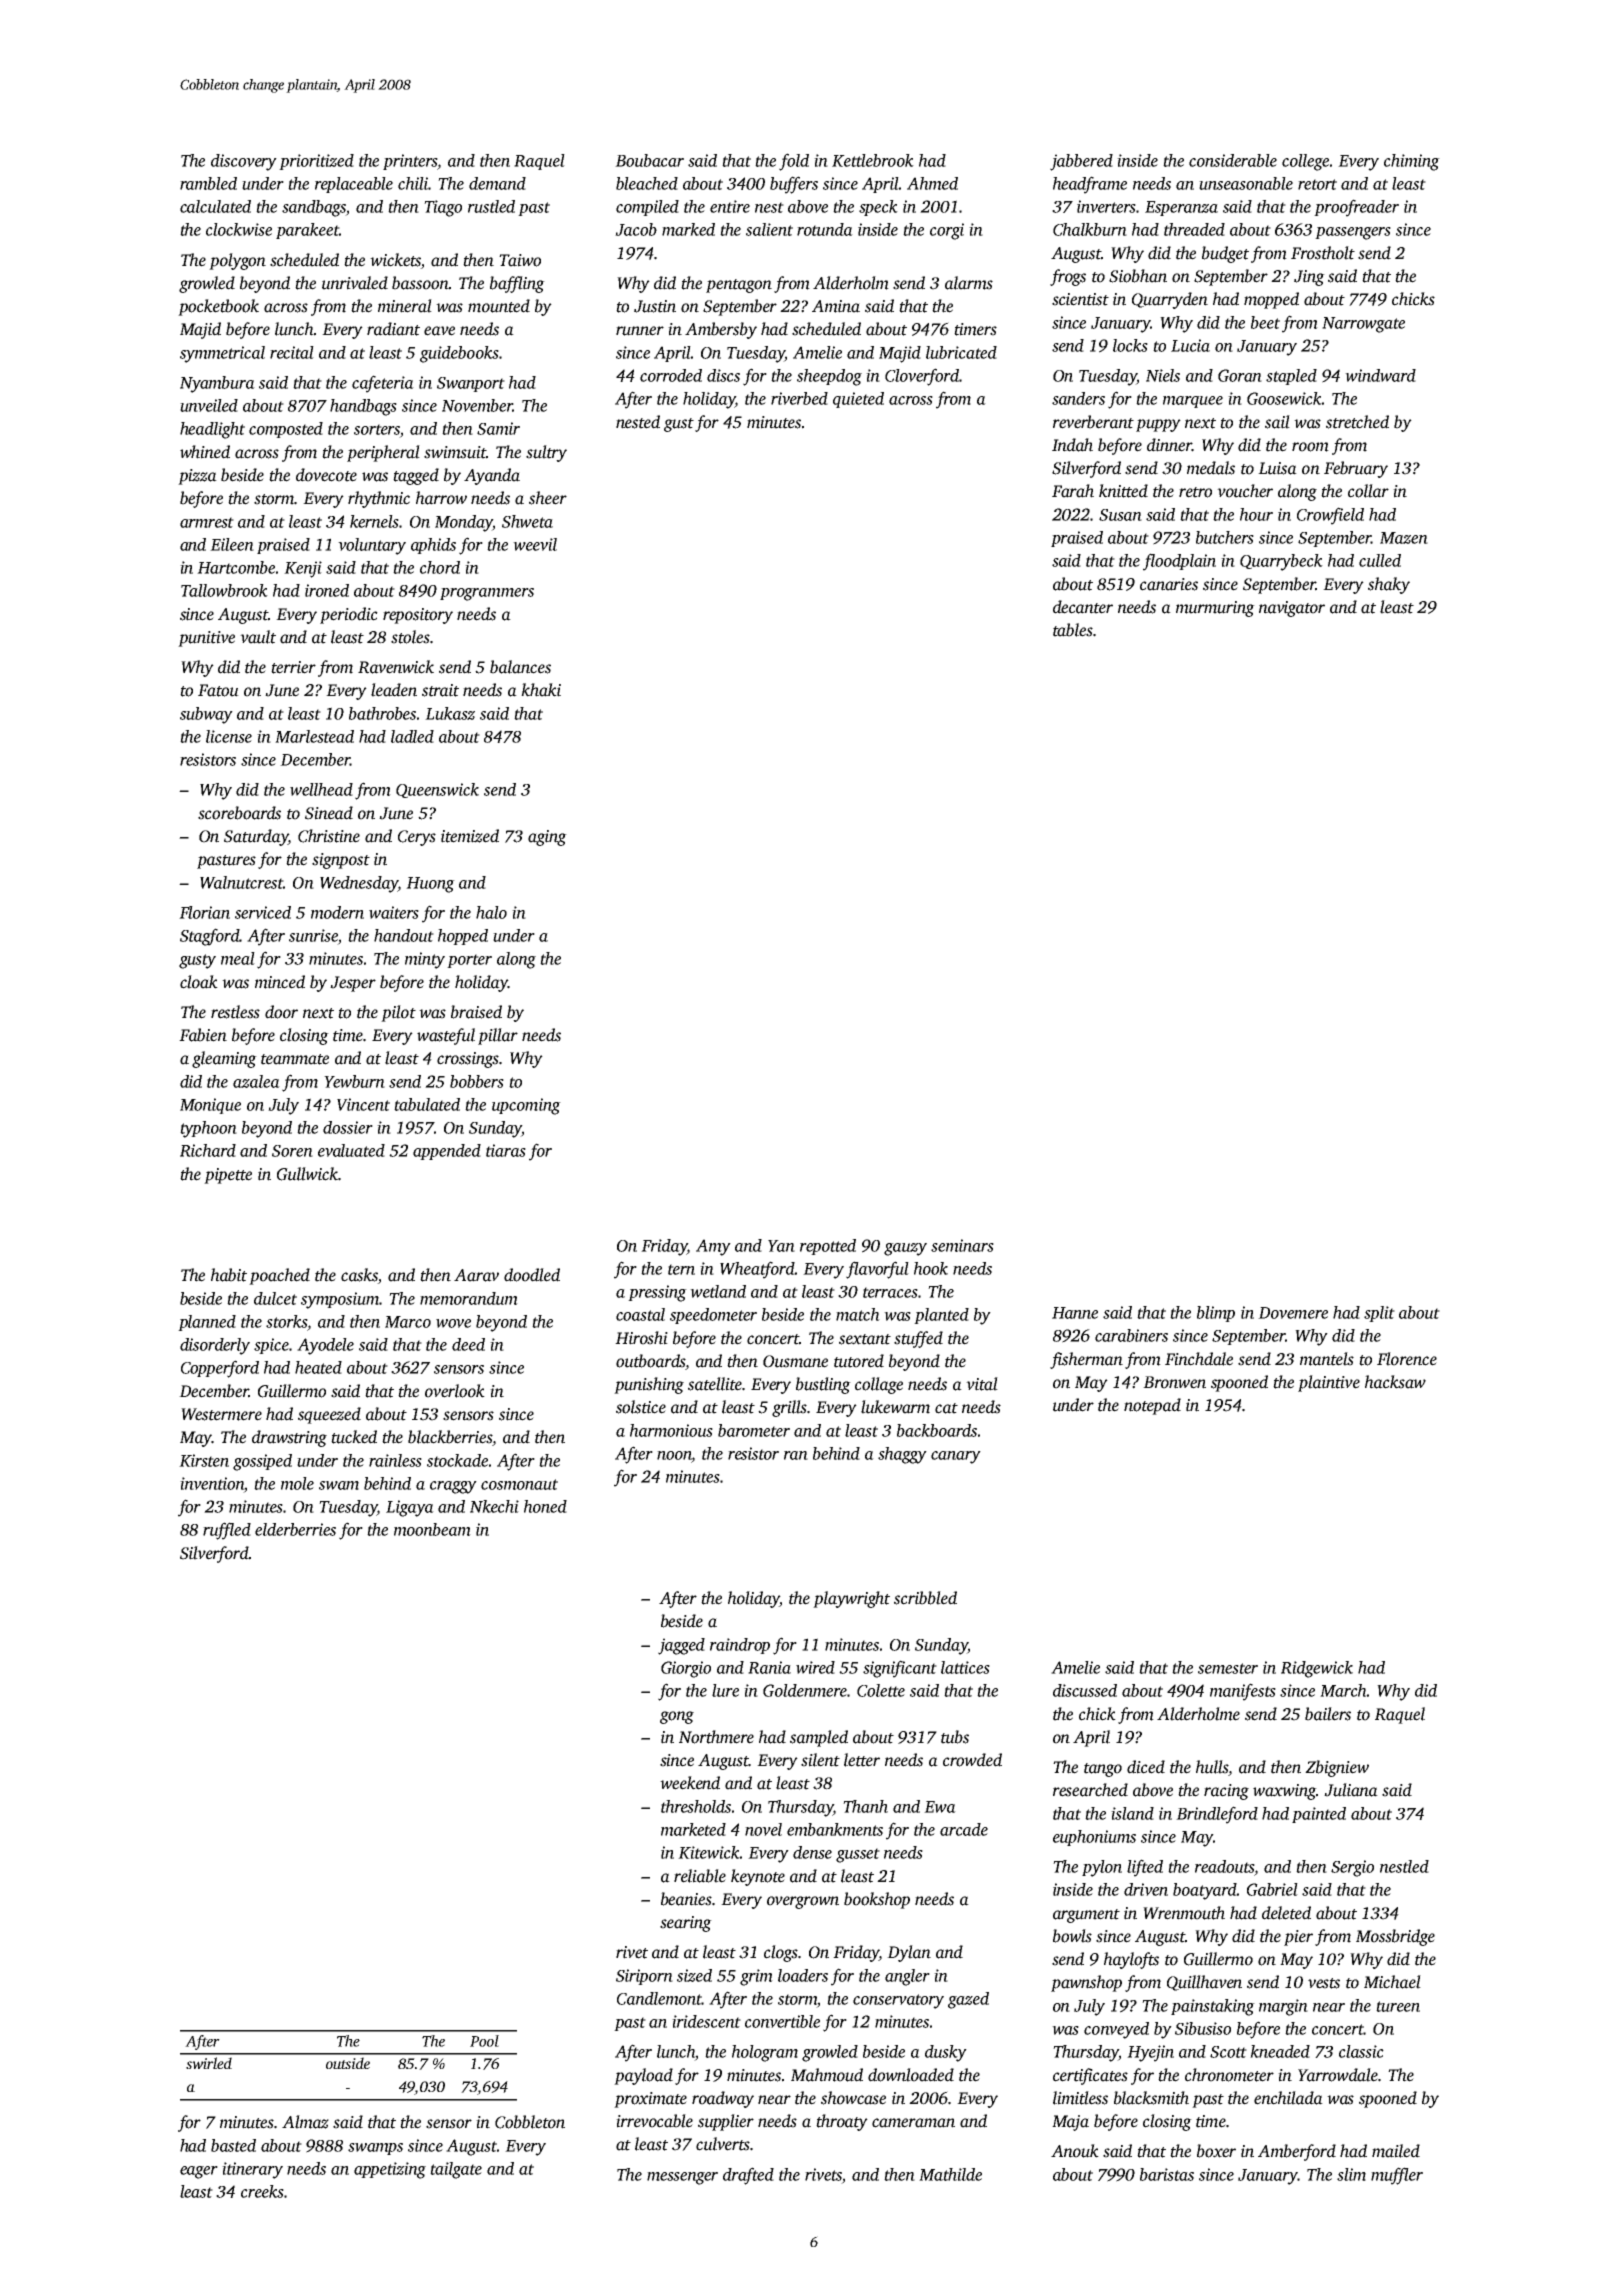  What do you see at coordinates (1330, 516) in the image?
I see `Crowfield` at bounding box center [1330, 516].
